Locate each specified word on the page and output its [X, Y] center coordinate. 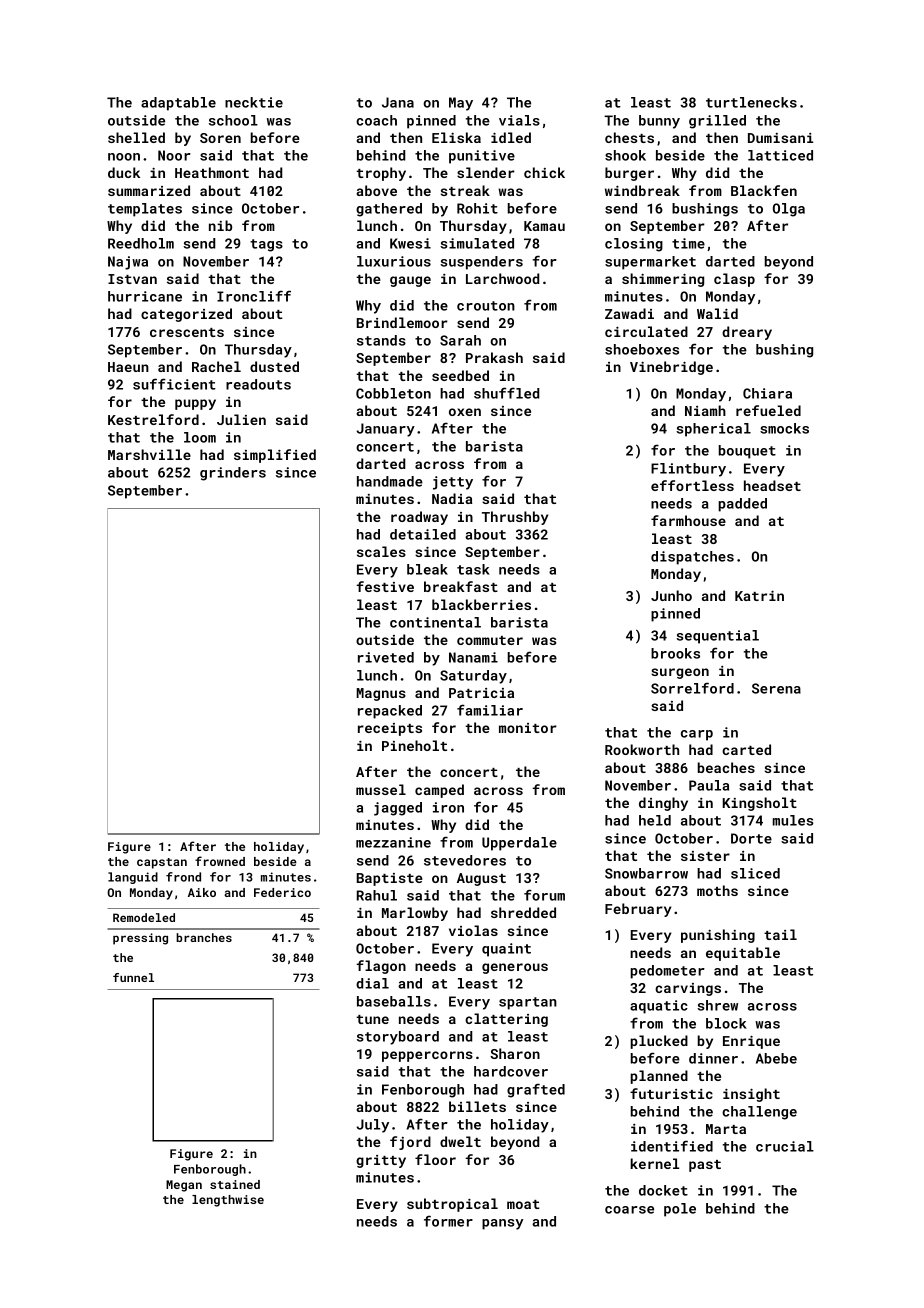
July [373, 1126]
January [386, 430]
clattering [506, 1020]
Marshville [149, 454]
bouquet [747, 452]
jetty [453, 483]
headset [772, 485]
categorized [186, 315]
